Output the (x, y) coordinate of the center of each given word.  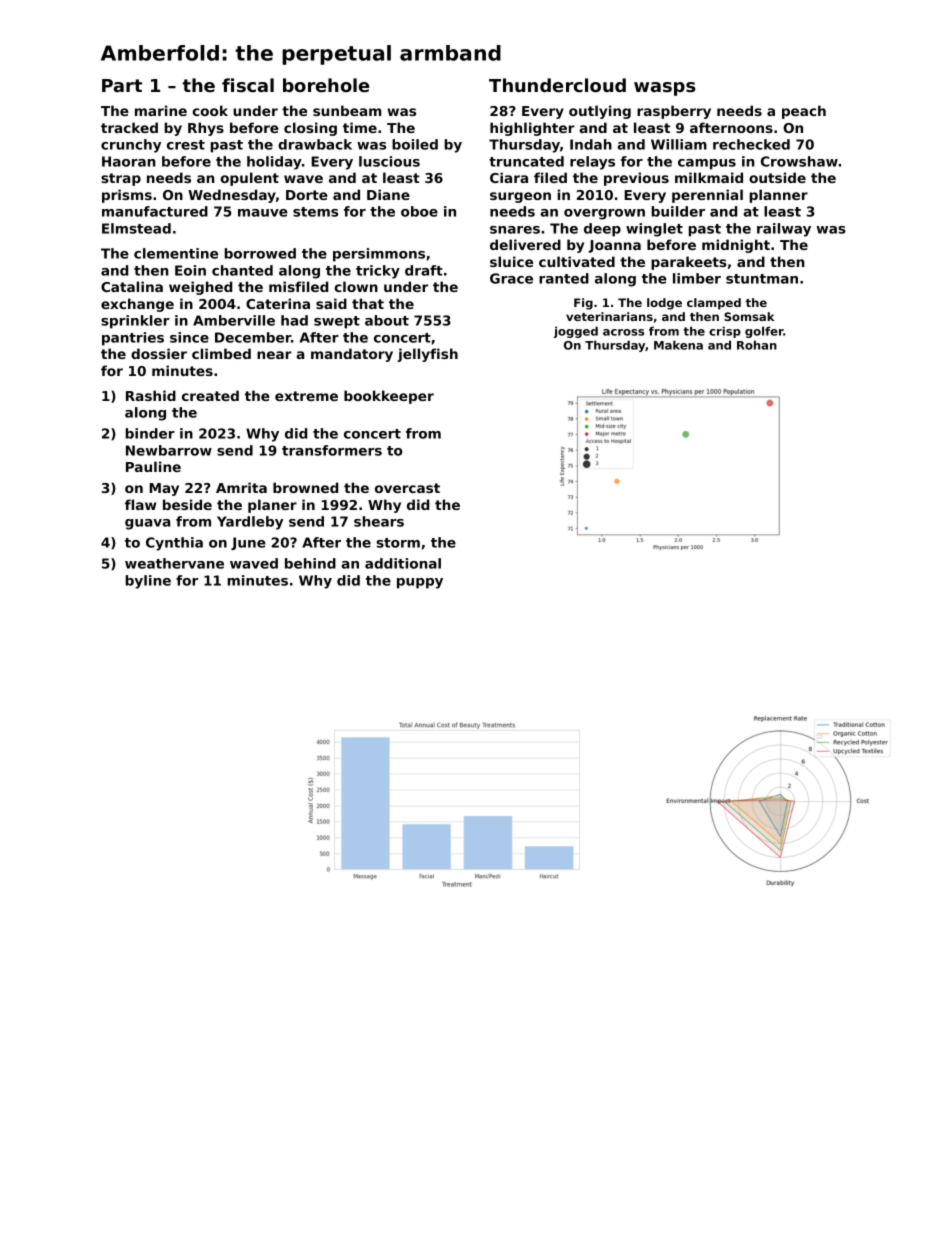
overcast (407, 488)
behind (310, 563)
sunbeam (347, 110)
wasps (664, 89)
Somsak (749, 316)
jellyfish (427, 355)
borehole (326, 85)
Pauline (153, 466)
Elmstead (136, 228)
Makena (678, 345)
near (274, 355)
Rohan (757, 345)
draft (424, 270)
